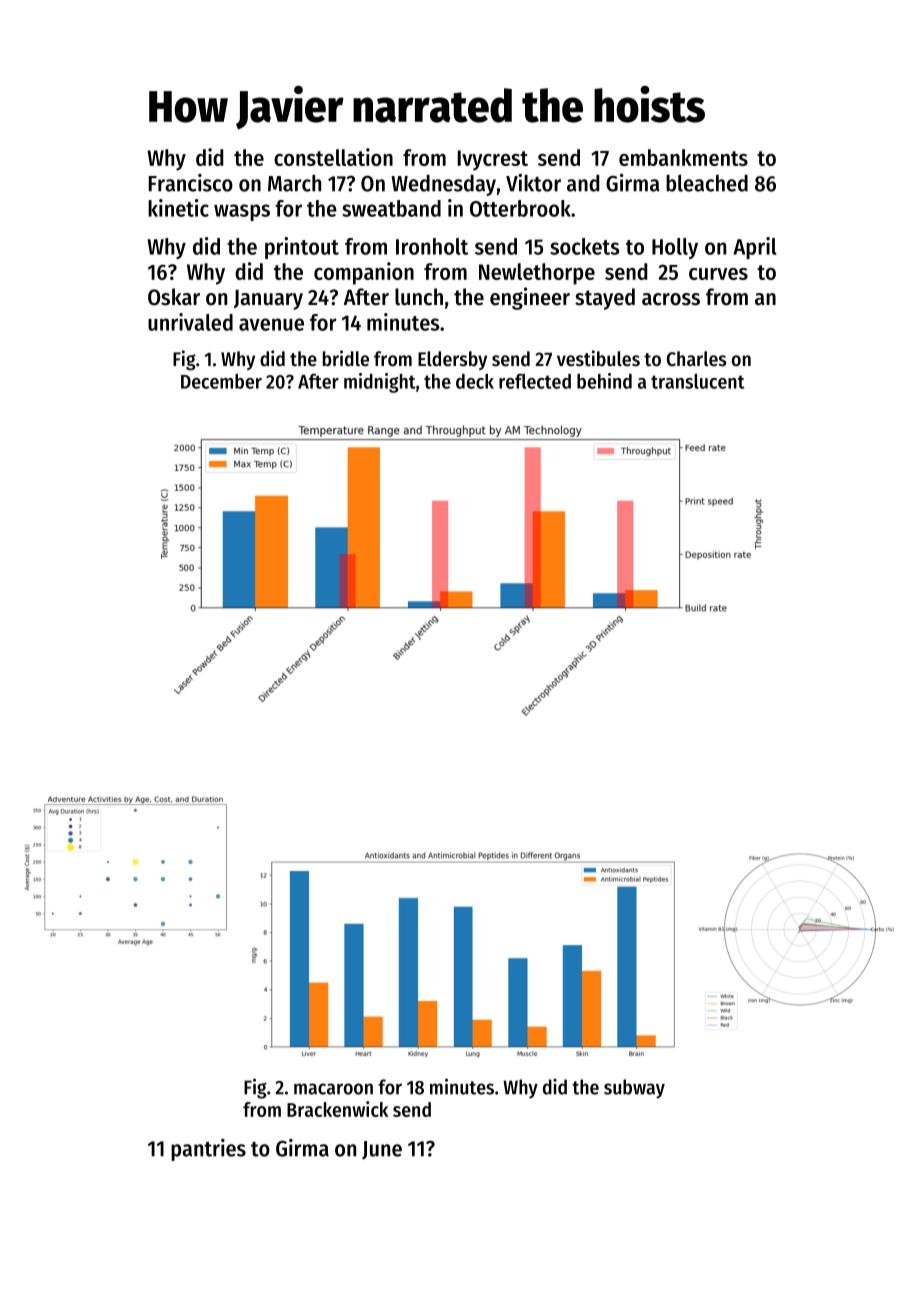 The height and width of the image is (1311, 924). What do you see at coordinates (683, 157) in the image?
I see `embankments` at bounding box center [683, 157].
